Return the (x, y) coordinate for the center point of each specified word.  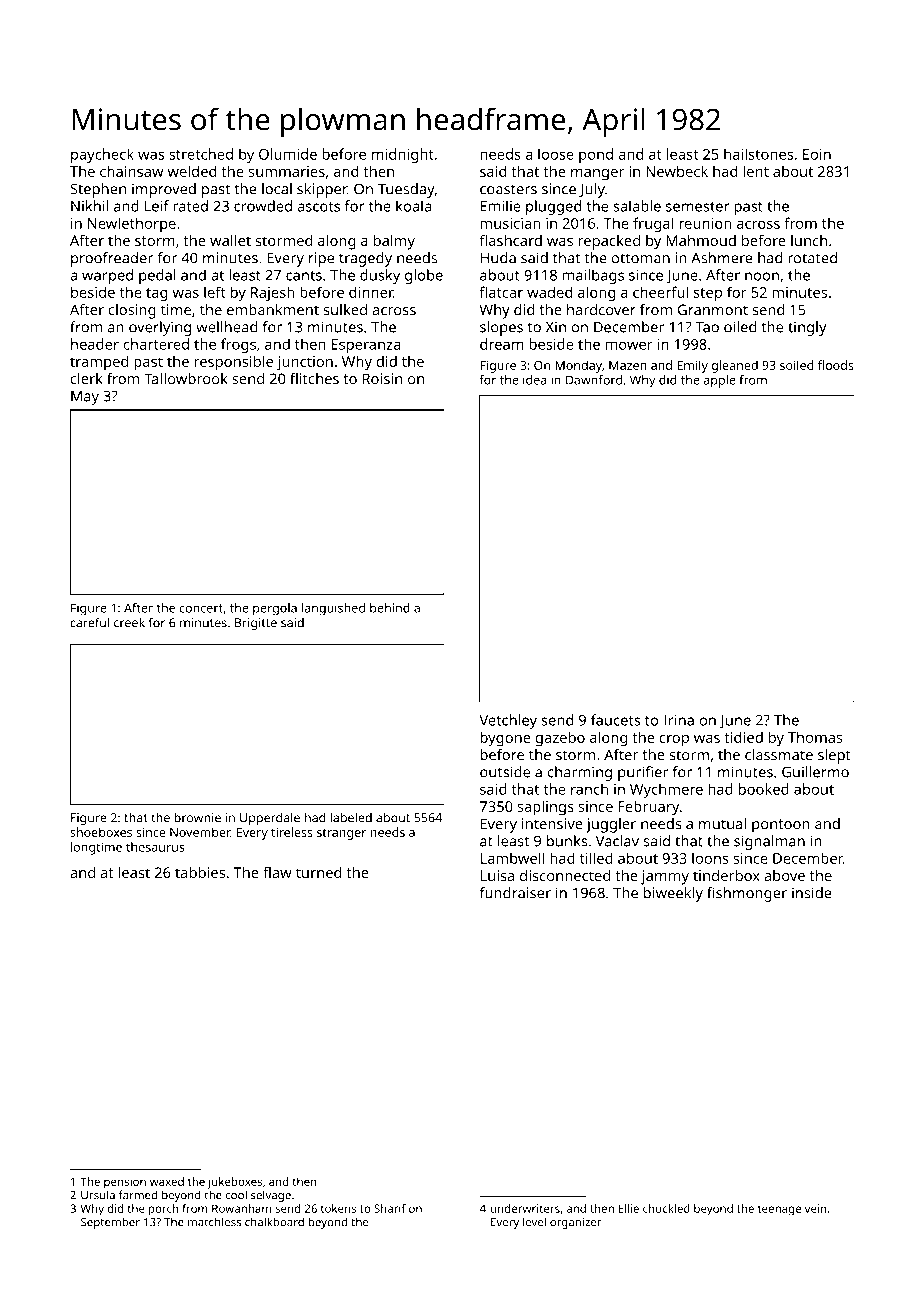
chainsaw (132, 171)
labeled (351, 817)
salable (637, 206)
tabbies (200, 872)
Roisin (382, 379)
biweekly (673, 894)
